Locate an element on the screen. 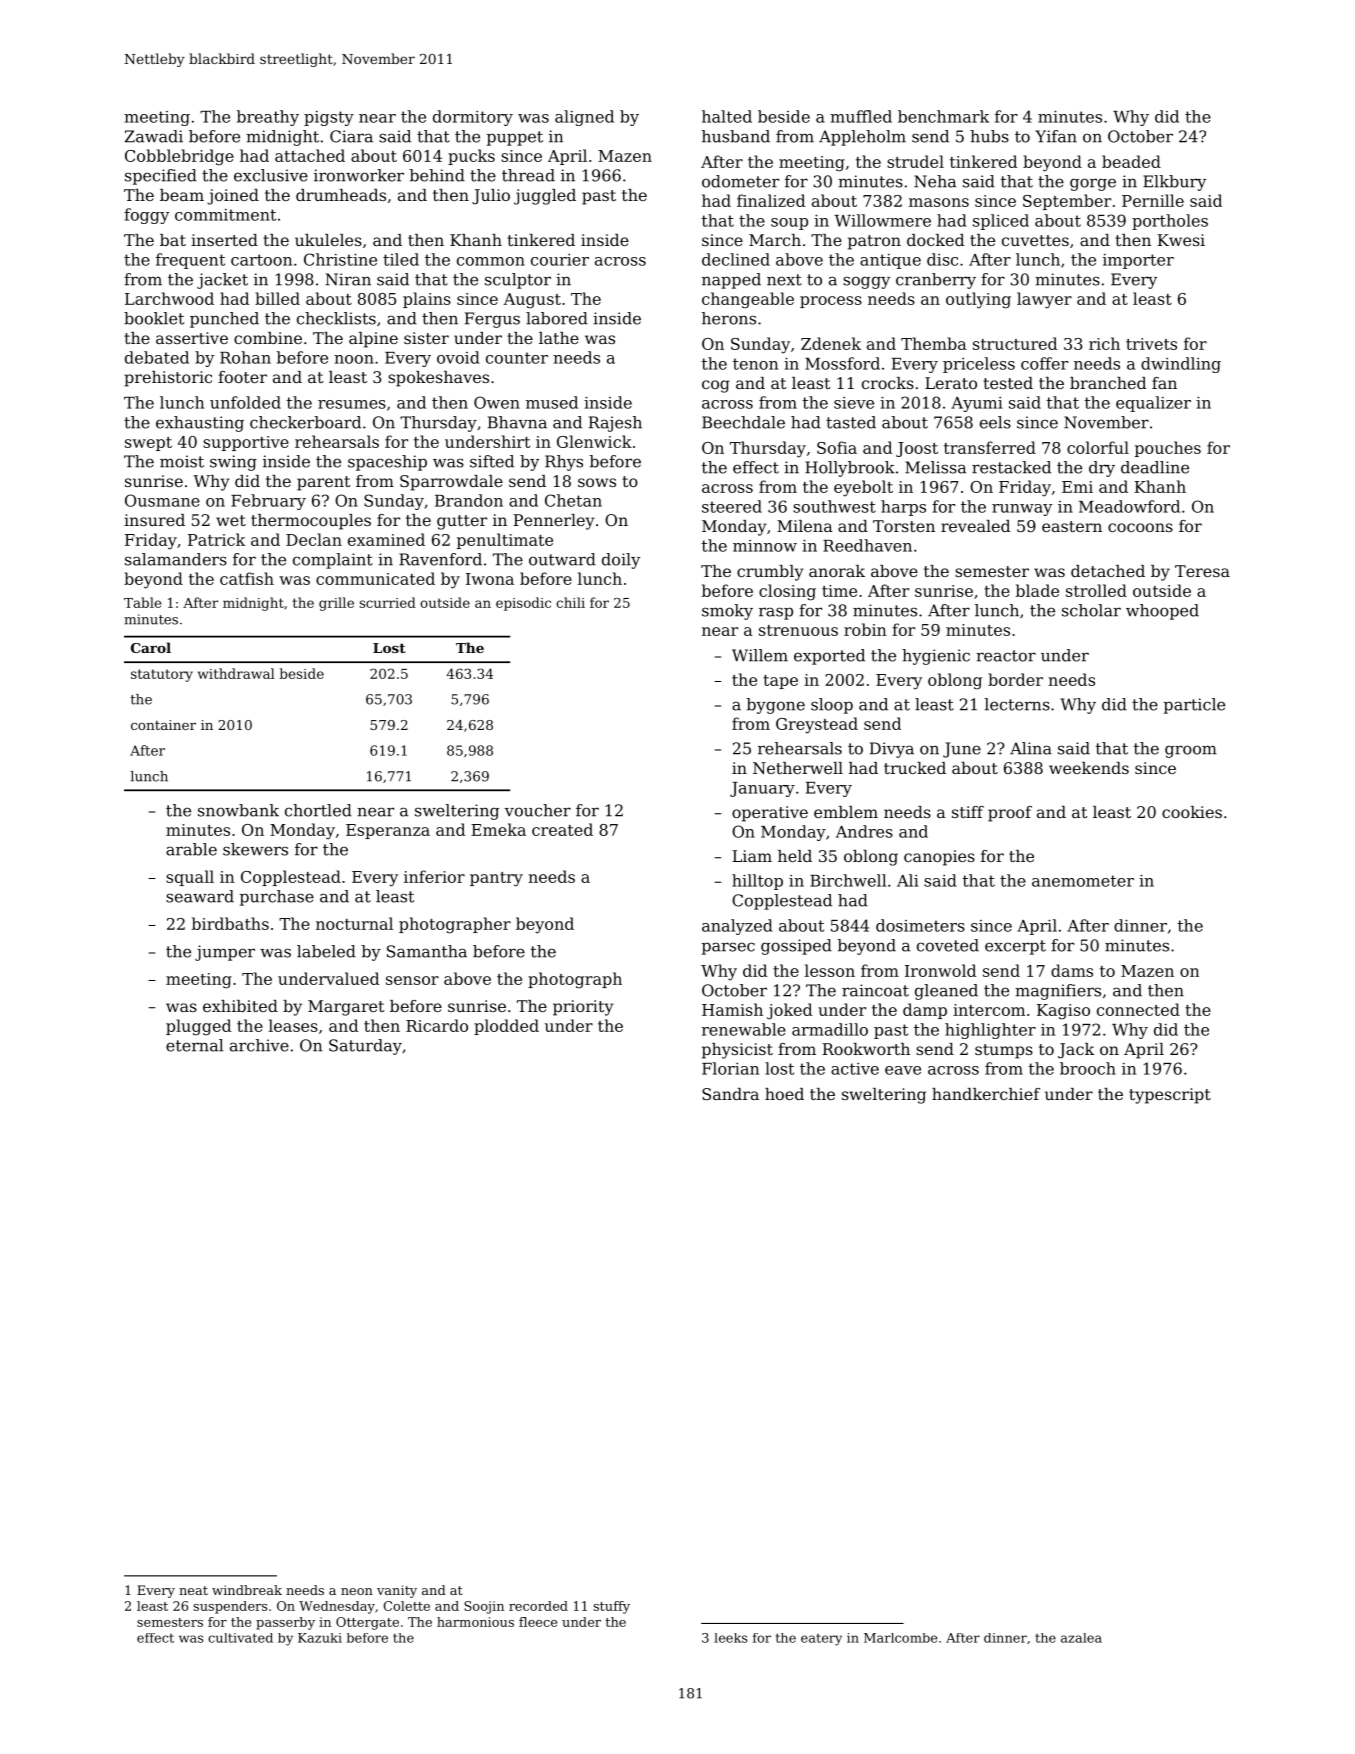 This screenshot has width=1355, height=1754. napped is located at coordinates (731, 281).
